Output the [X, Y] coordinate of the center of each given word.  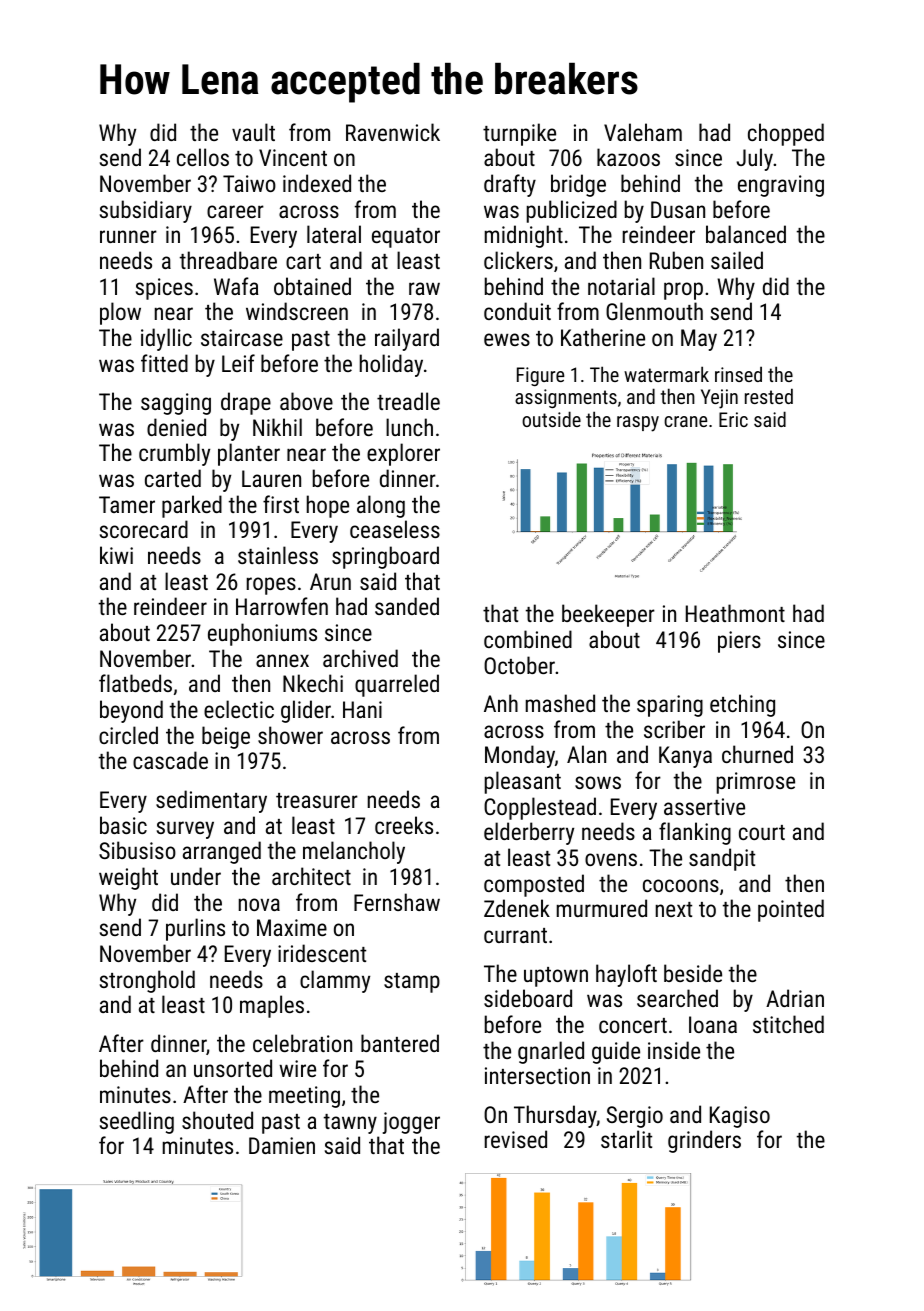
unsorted [233, 1068]
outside [551, 419]
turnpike [519, 134]
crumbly [174, 454]
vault [253, 132]
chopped [786, 134]
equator [406, 238]
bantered [400, 1043]
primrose [756, 783]
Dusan [678, 209]
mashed [560, 703]
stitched [788, 1024]
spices [164, 289]
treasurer [317, 800]
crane [685, 421]
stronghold [147, 981]
